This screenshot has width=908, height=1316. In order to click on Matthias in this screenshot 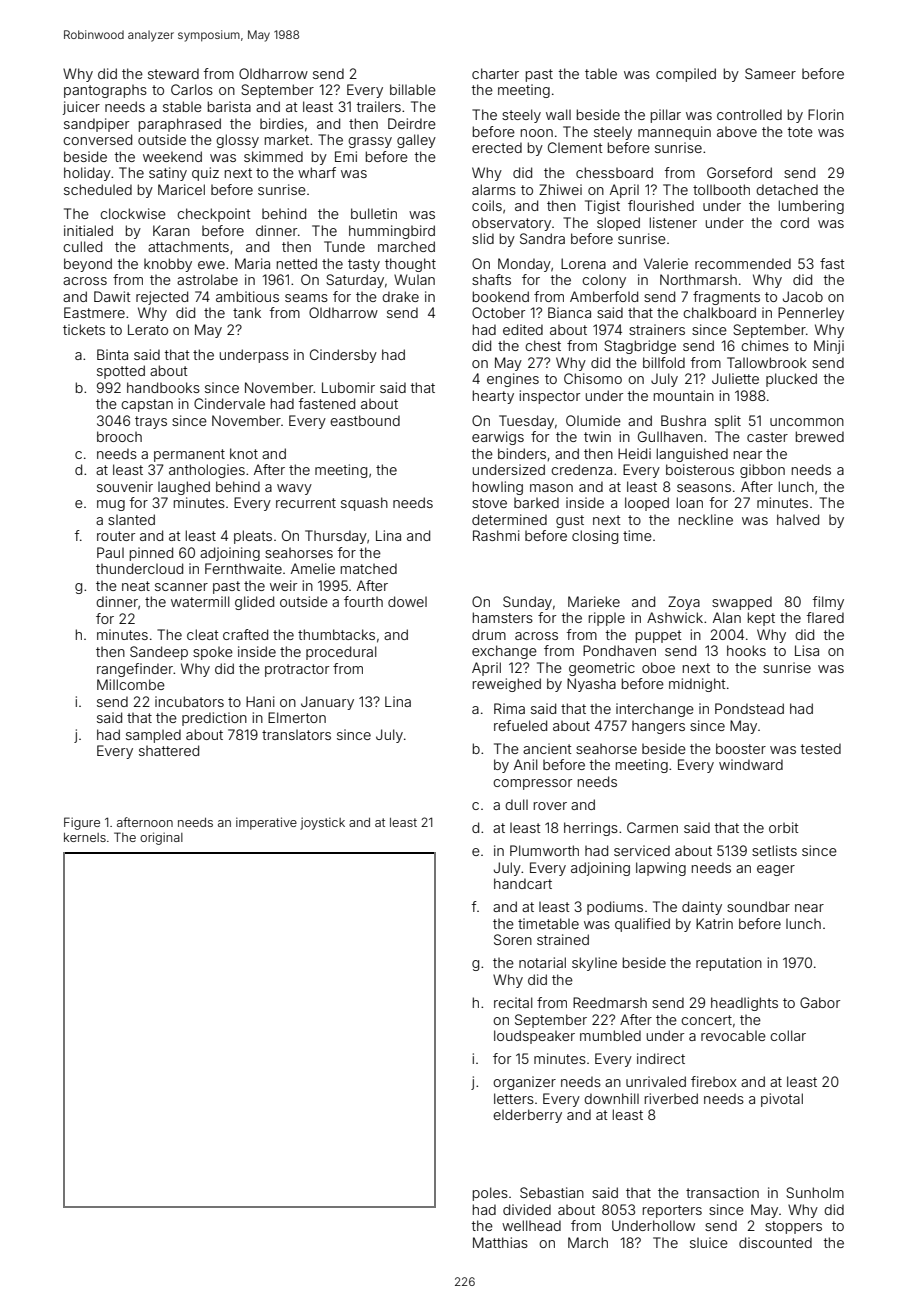, I will do `click(500, 1242)`.
